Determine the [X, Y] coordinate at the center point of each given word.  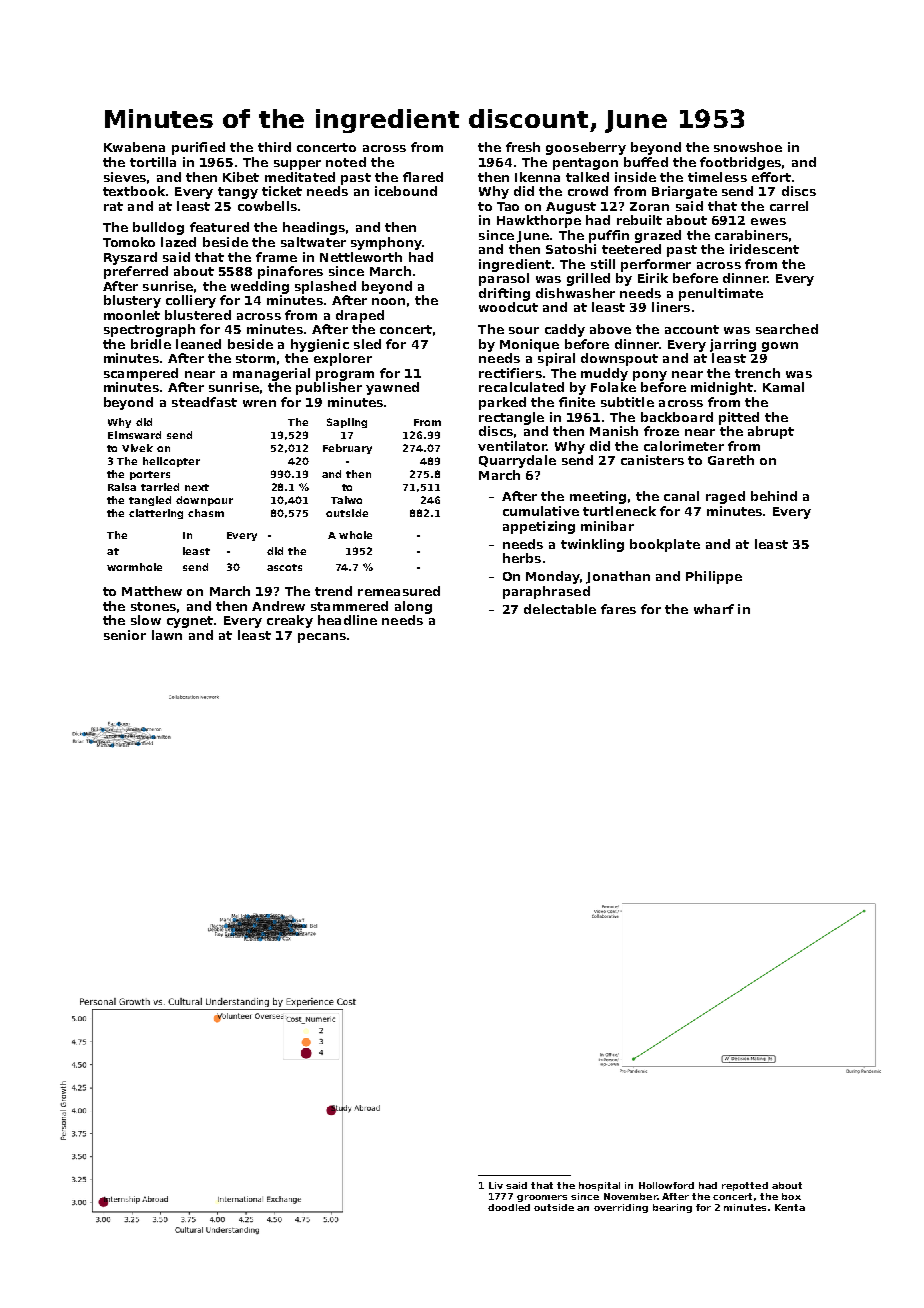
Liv [496, 1185]
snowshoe [748, 147]
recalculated [521, 387]
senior [125, 635]
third [274, 147]
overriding [621, 1208]
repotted [745, 1186]
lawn [167, 635]
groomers [542, 1198]
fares [618, 609]
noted [346, 162]
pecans [322, 638]
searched [787, 329]
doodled [509, 1207]
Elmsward [134, 435]
